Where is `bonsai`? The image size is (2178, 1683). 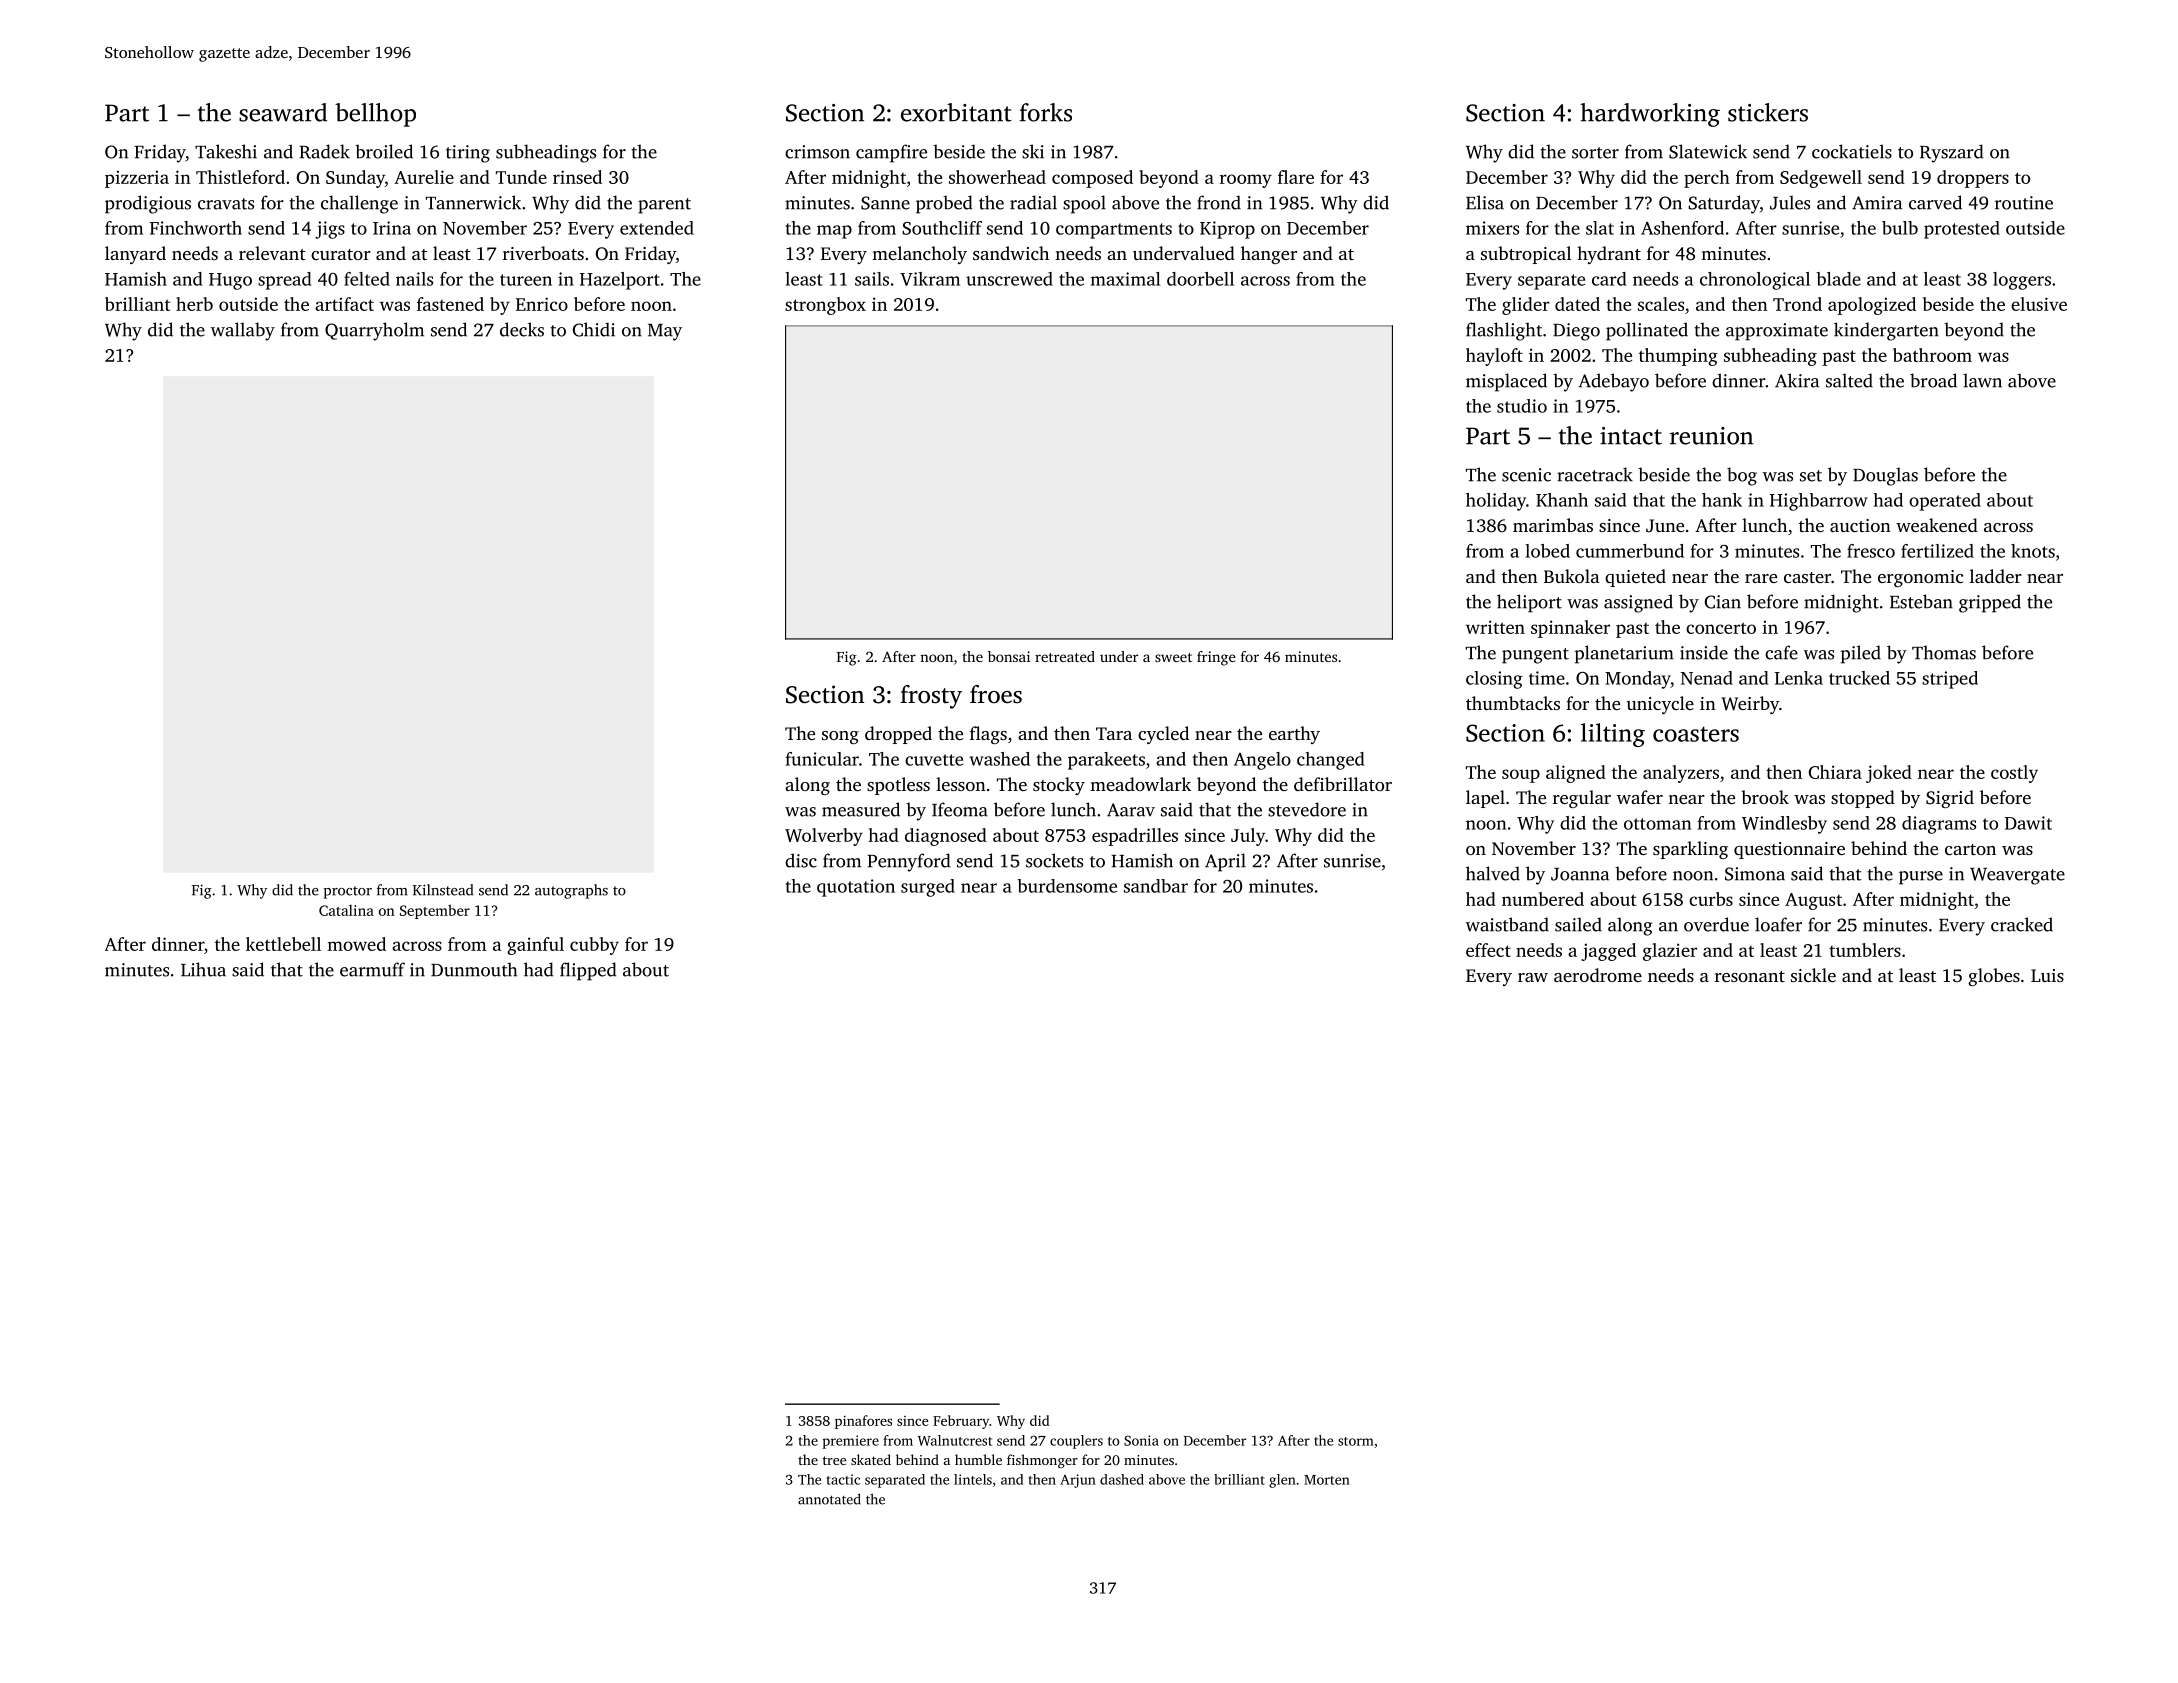
bonsai is located at coordinates (1009, 656).
